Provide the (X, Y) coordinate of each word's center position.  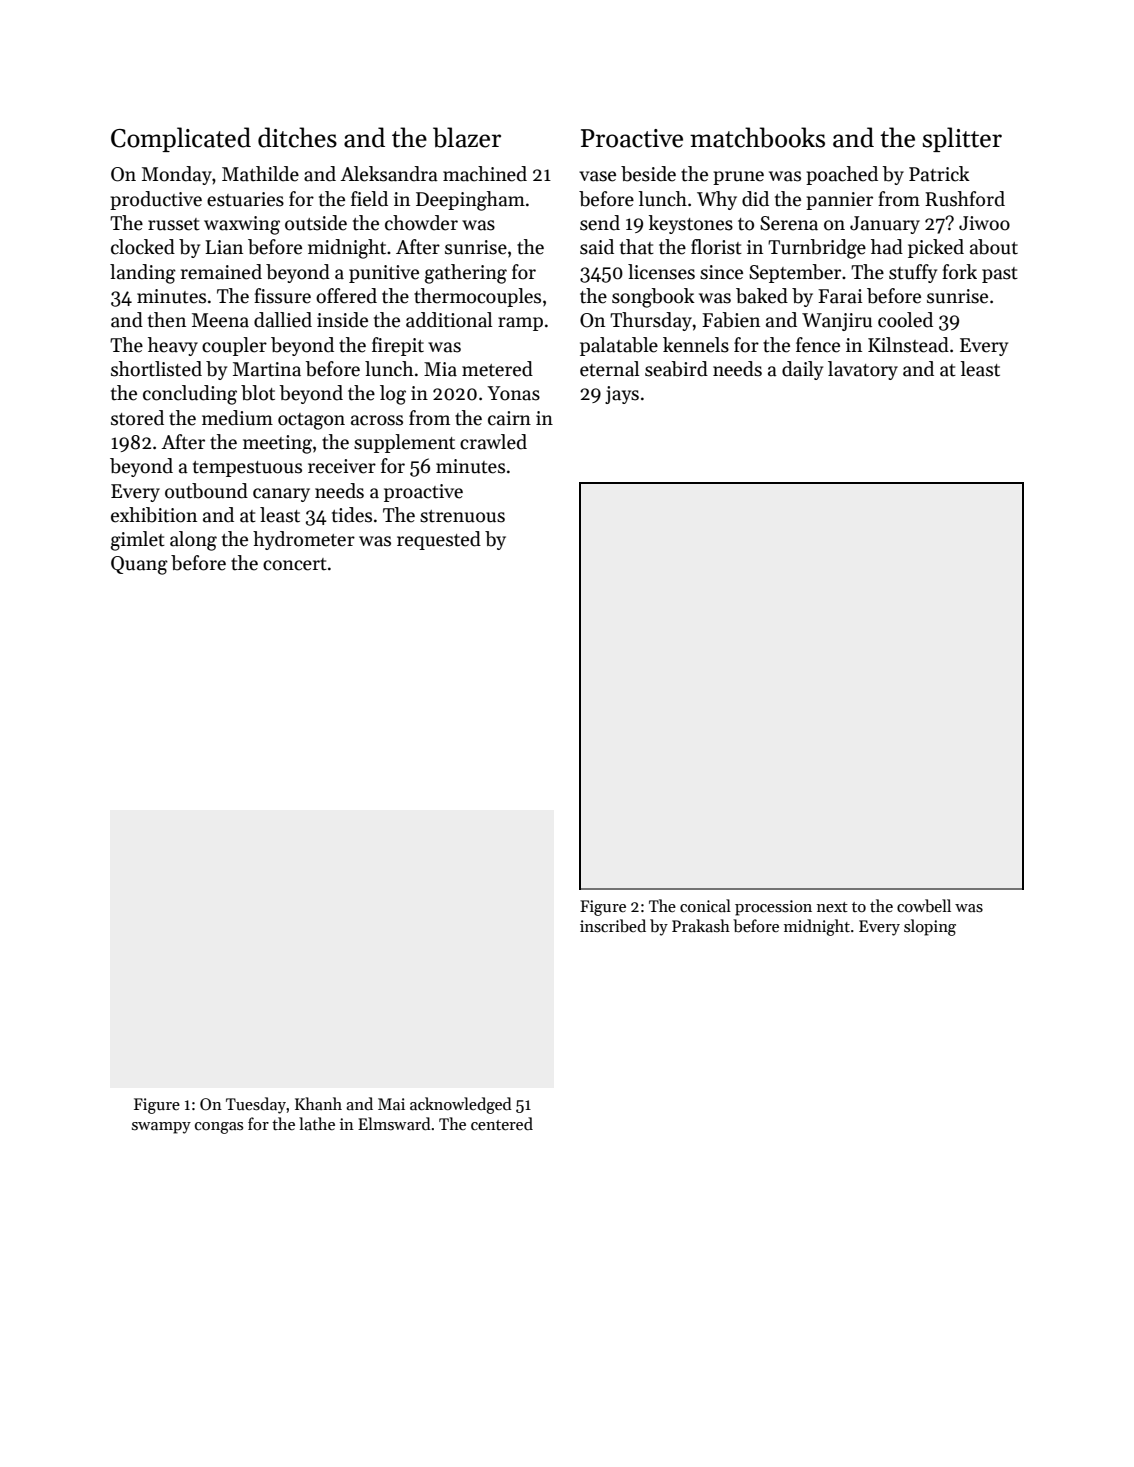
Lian (224, 247)
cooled (905, 320)
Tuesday (256, 1105)
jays (622, 395)
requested (439, 540)
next (832, 907)
